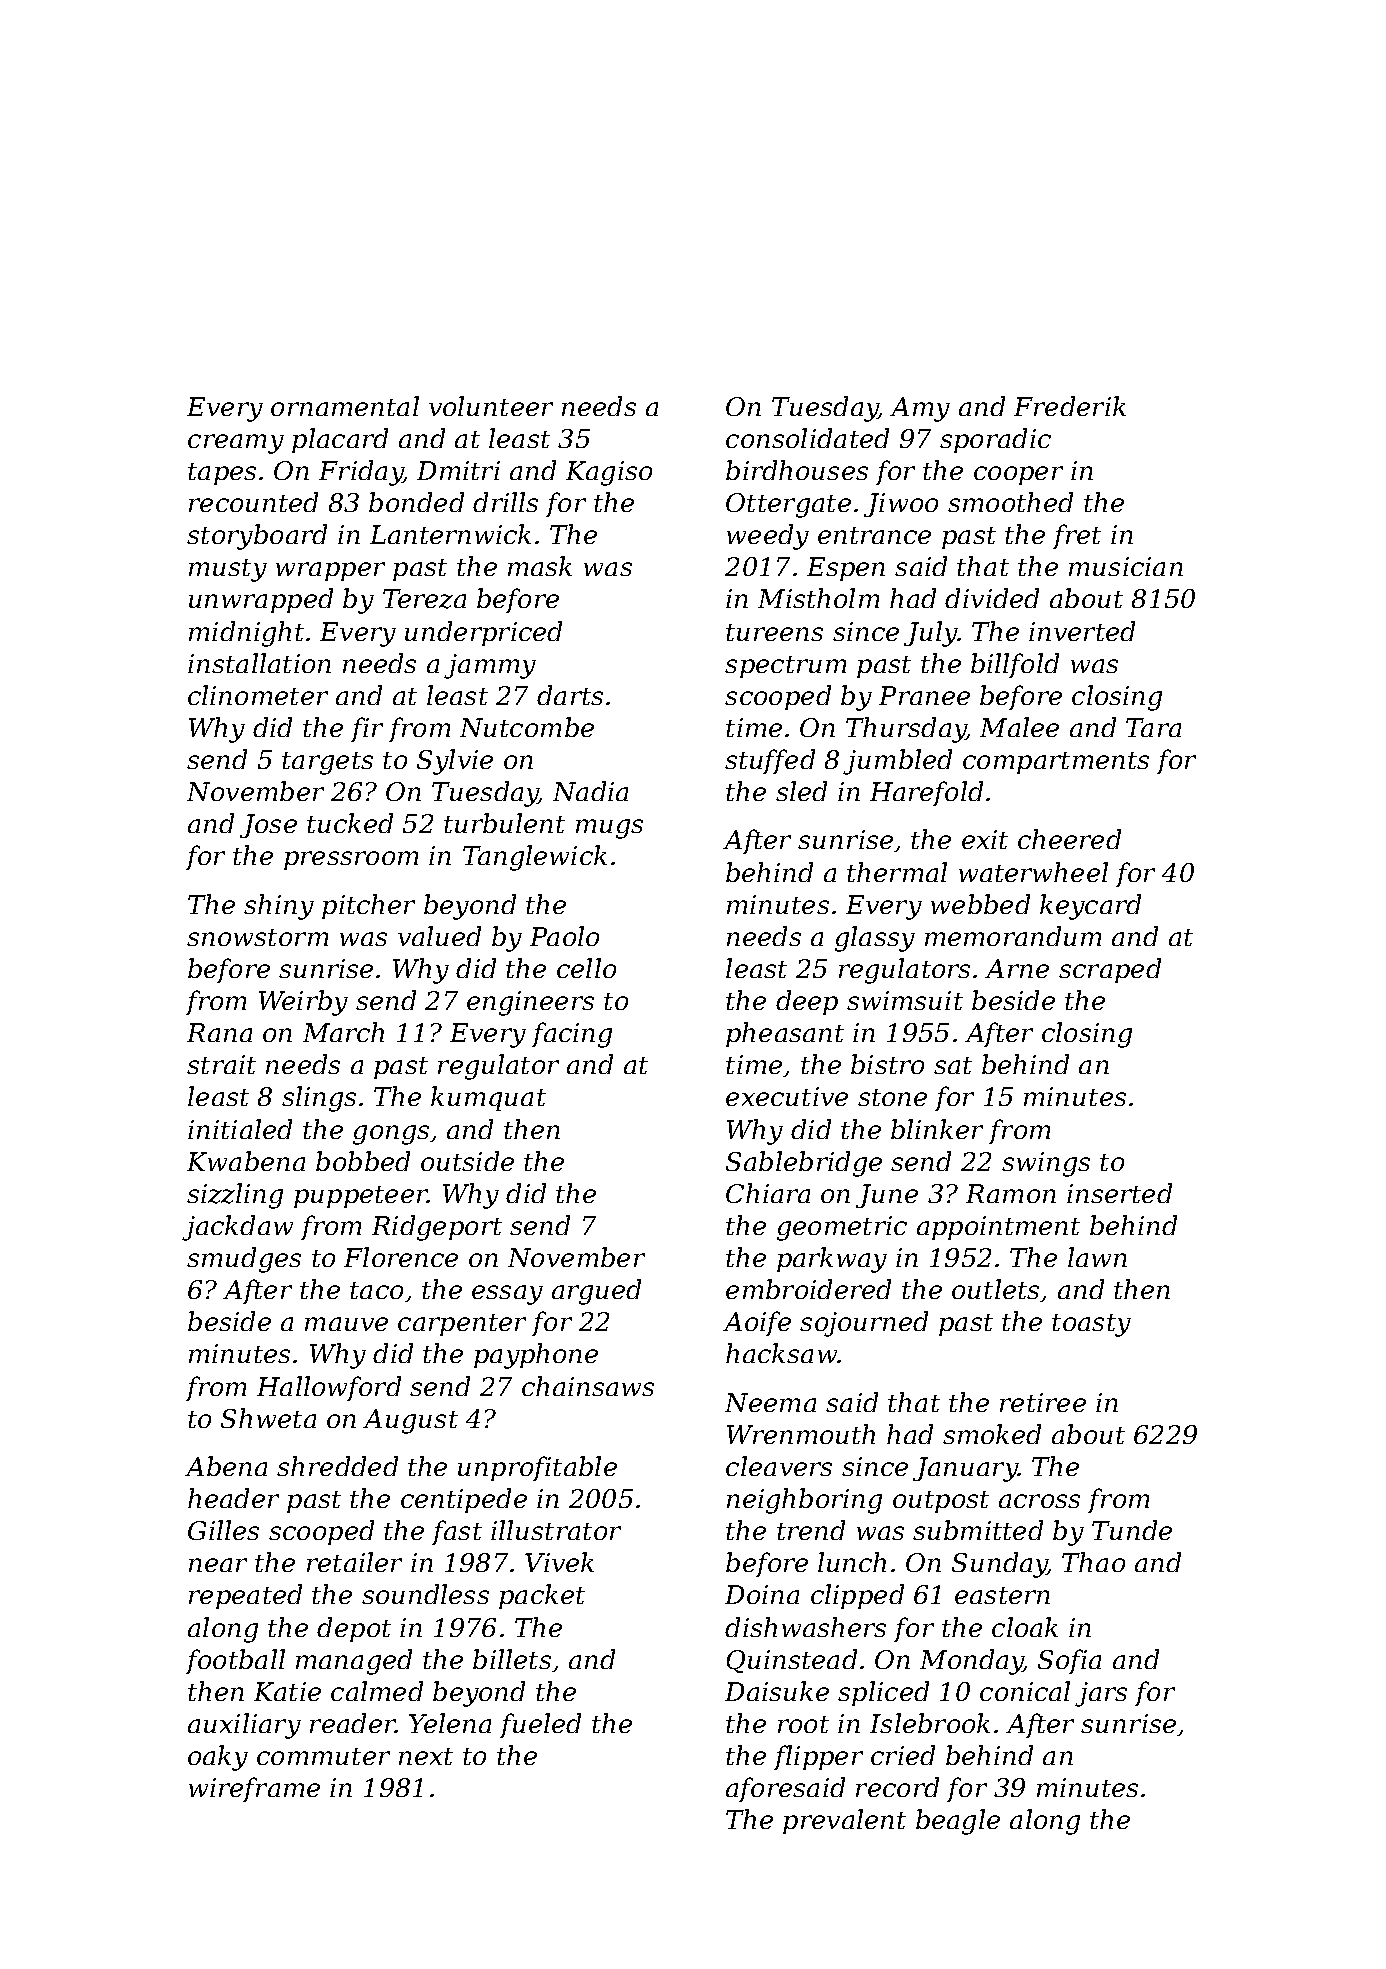 Image resolution: width=1386 pixels, height=1969 pixels. I want to click on Jose, so click(268, 826).
